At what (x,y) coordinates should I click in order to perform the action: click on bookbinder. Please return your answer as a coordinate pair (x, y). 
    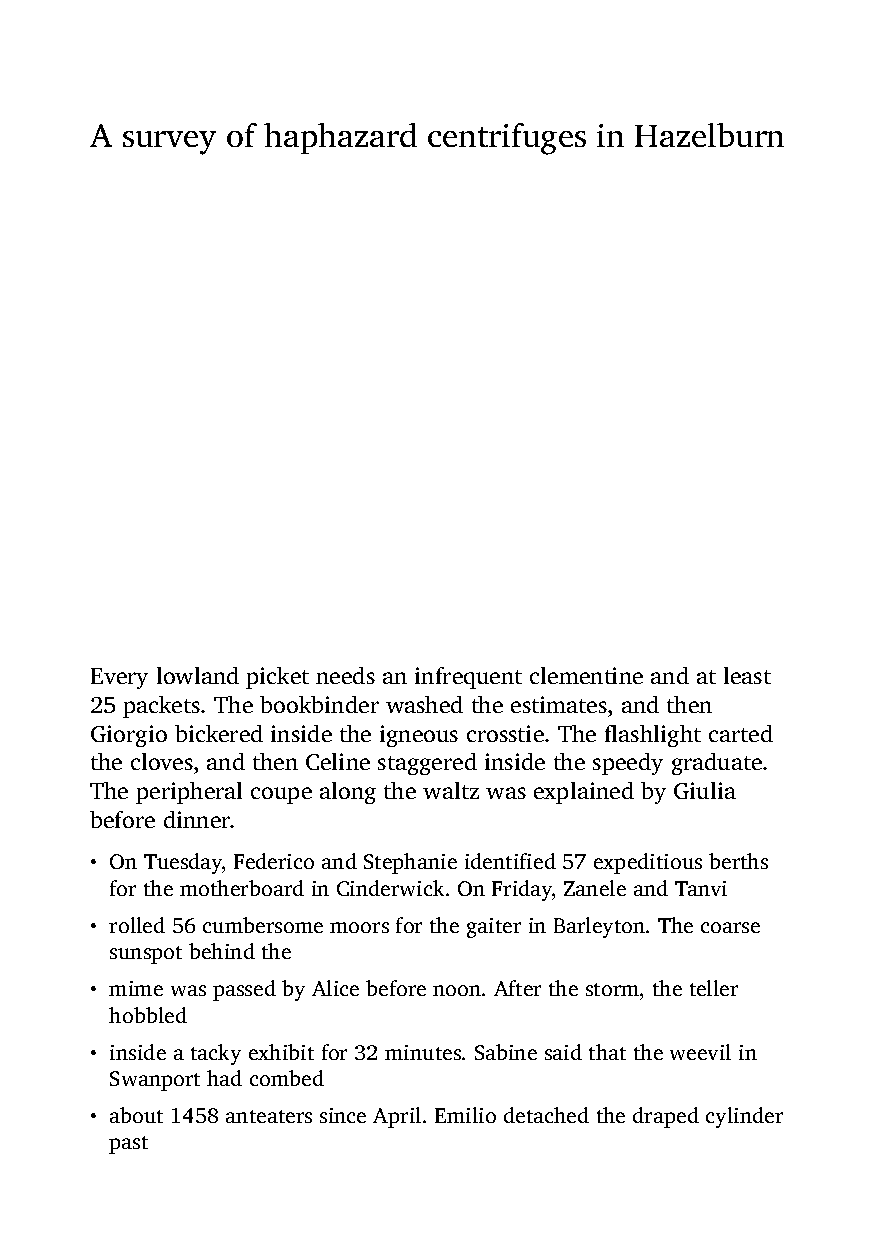
    Looking at the image, I should click on (319, 704).
